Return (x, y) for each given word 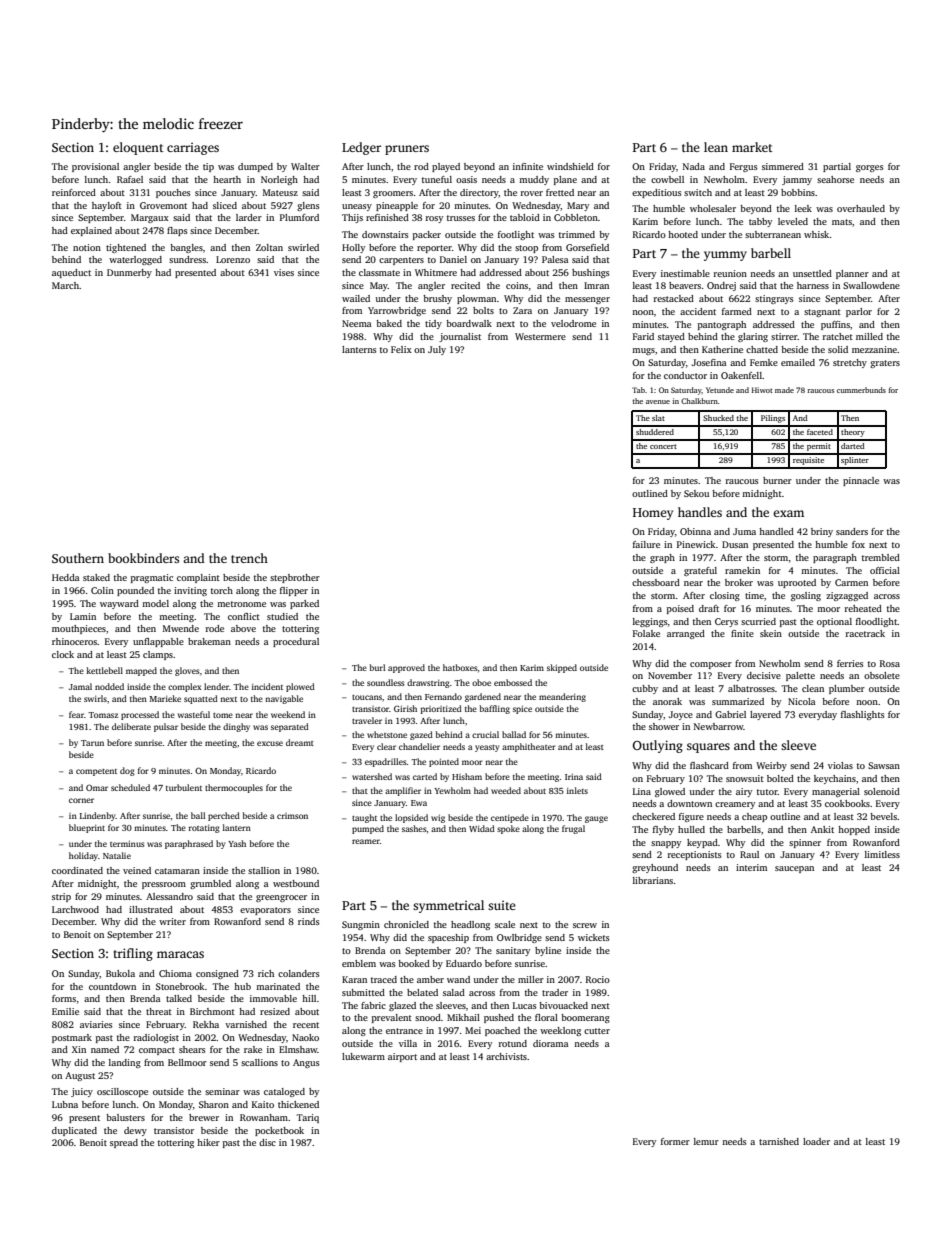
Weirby (771, 766)
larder (249, 217)
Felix (401, 349)
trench (249, 558)
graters (885, 364)
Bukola (120, 973)
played (446, 167)
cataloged (284, 1092)
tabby (760, 222)
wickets (594, 937)
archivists (506, 1056)
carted (425, 776)
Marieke (165, 698)
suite (502, 905)
